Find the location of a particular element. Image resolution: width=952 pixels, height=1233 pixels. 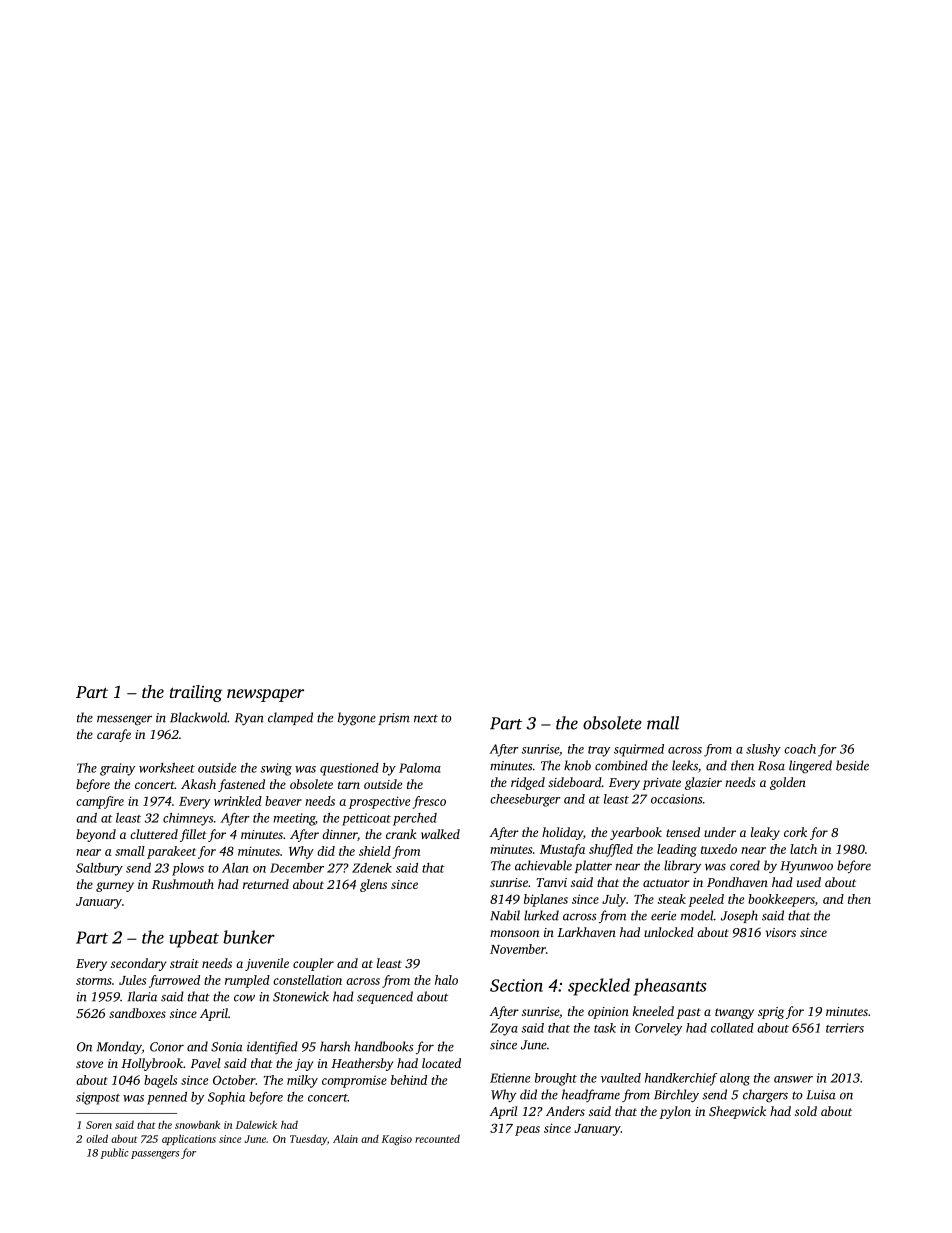

Pondhaven is located at coordinates (737, 882).
